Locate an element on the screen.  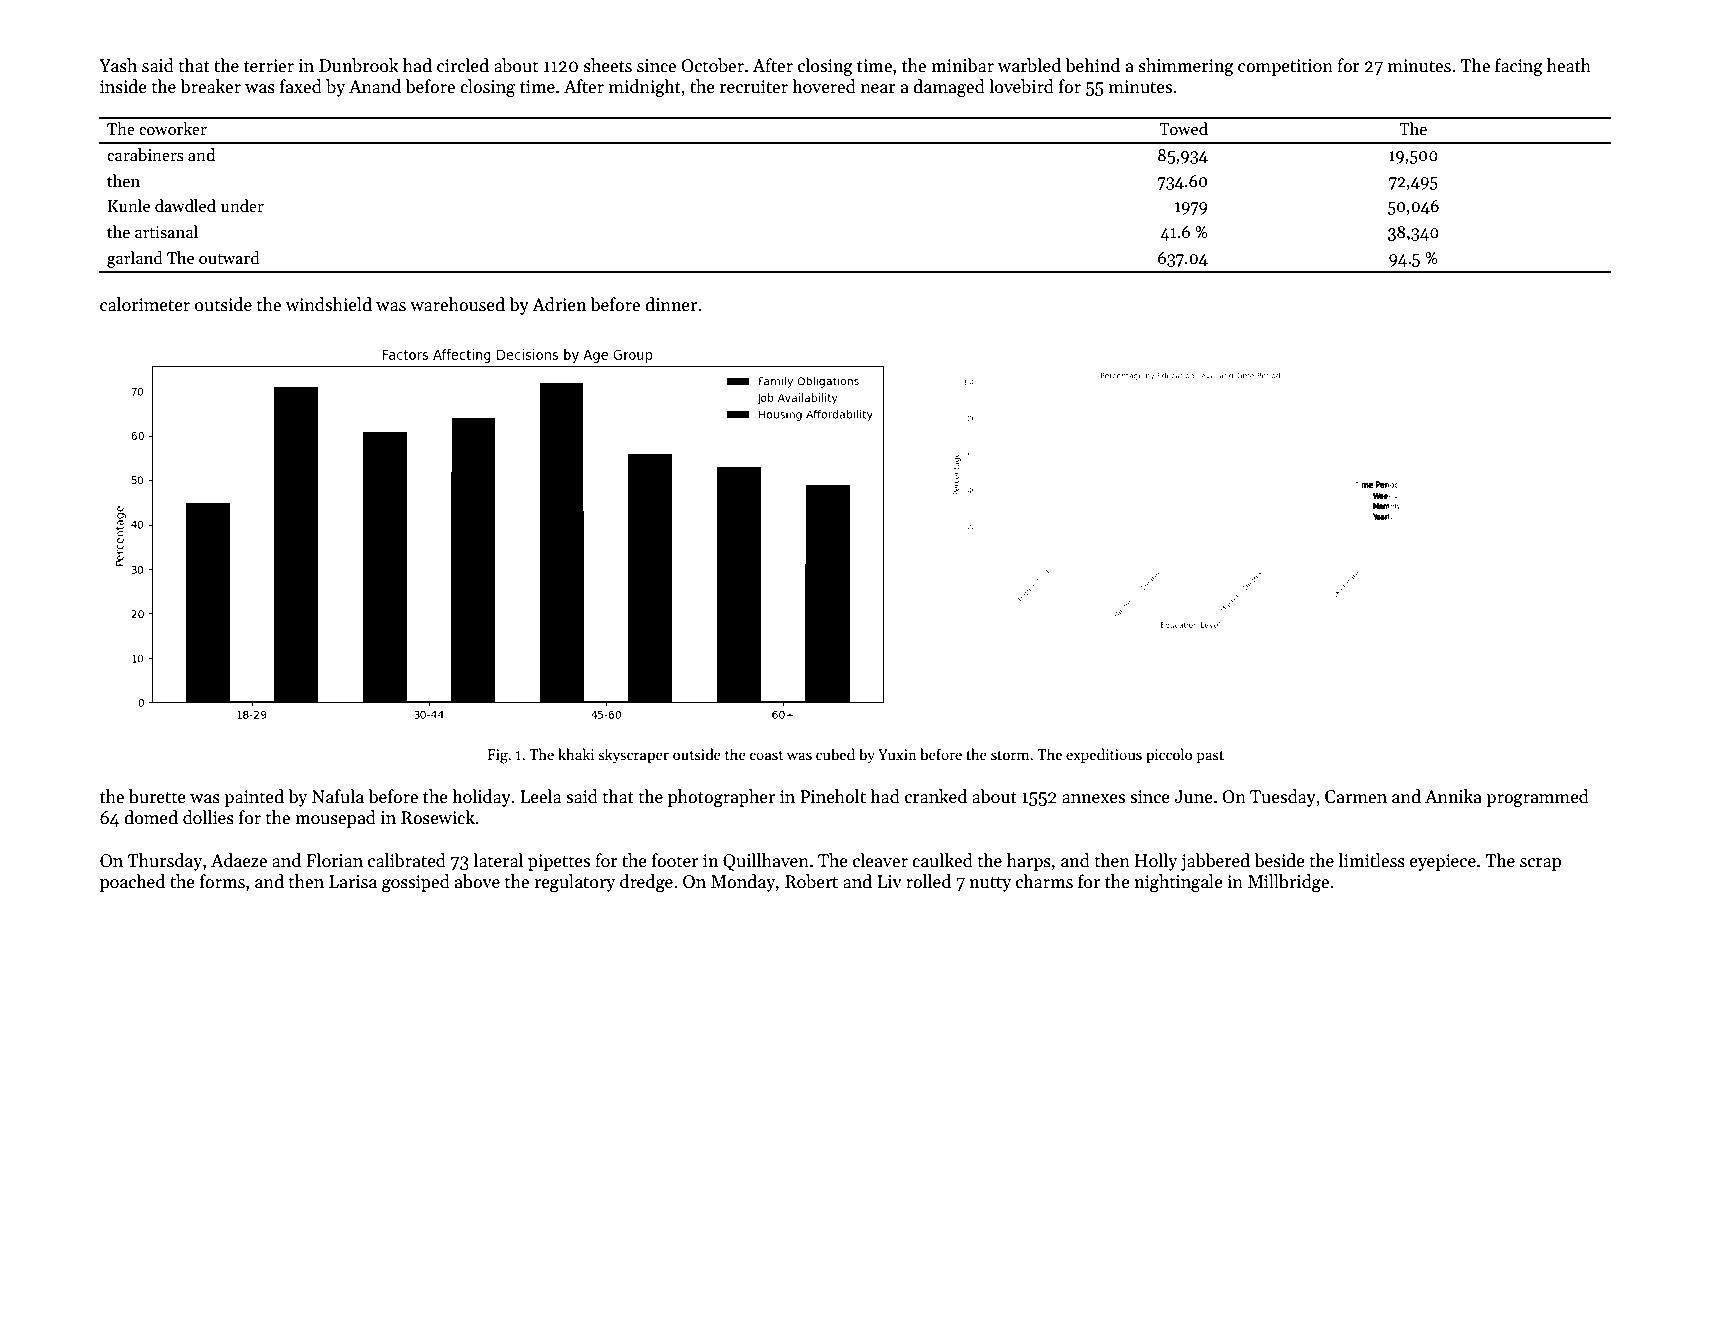
past is located at coordinates (1210, 757).
